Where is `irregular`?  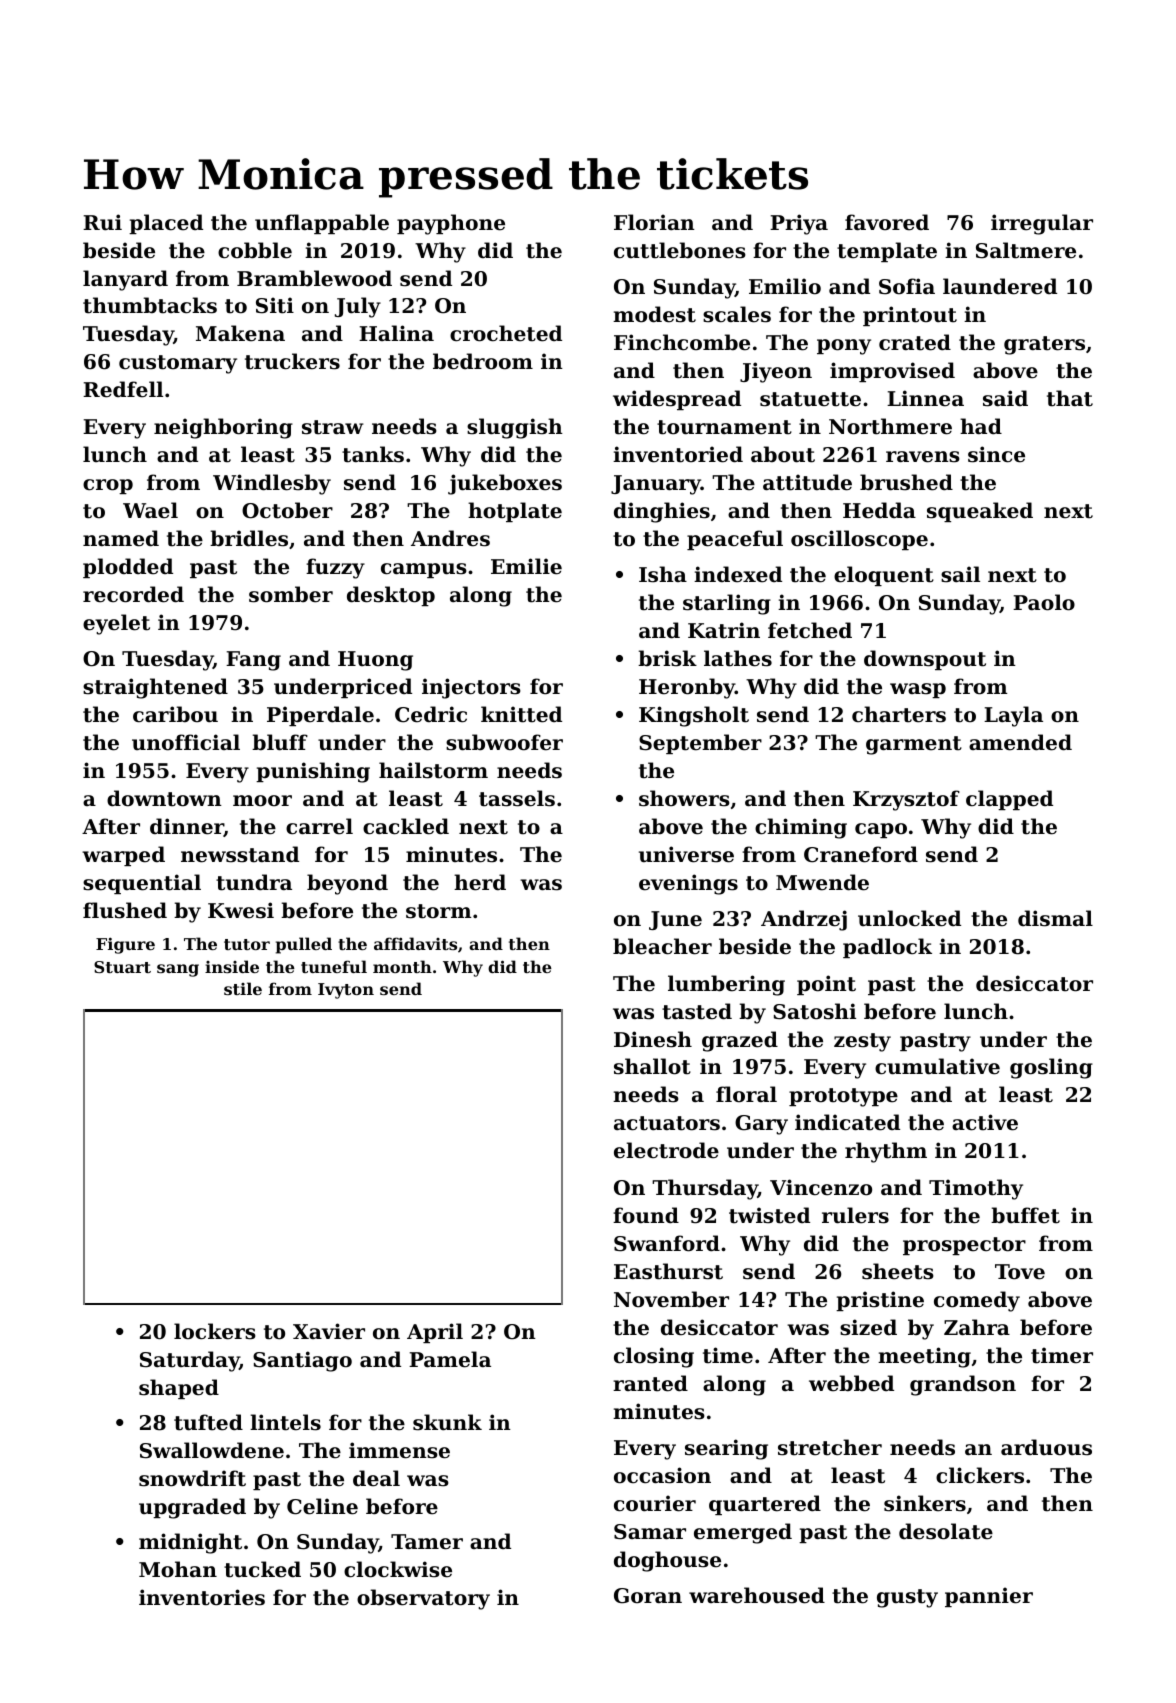 irregular is located at coordinates (1042, 224).
